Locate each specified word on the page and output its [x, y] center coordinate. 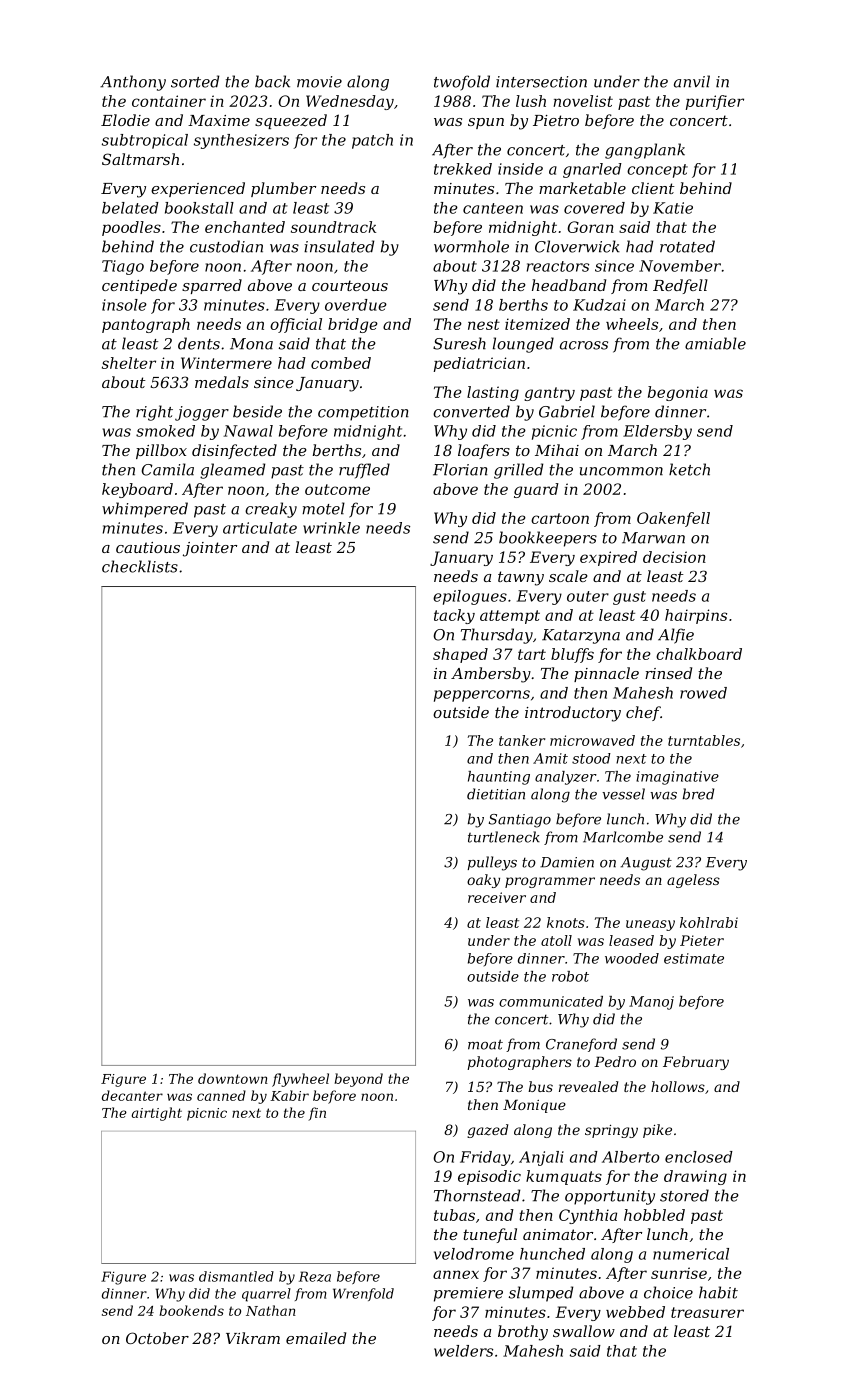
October [157, 1338]
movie [319, 82]
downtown [233, 1078]
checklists [140, 566]
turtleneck [504, 837]
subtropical [145, 141]
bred [698, 794]
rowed [703, 693]
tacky [454, 616]
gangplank [645, 151]
